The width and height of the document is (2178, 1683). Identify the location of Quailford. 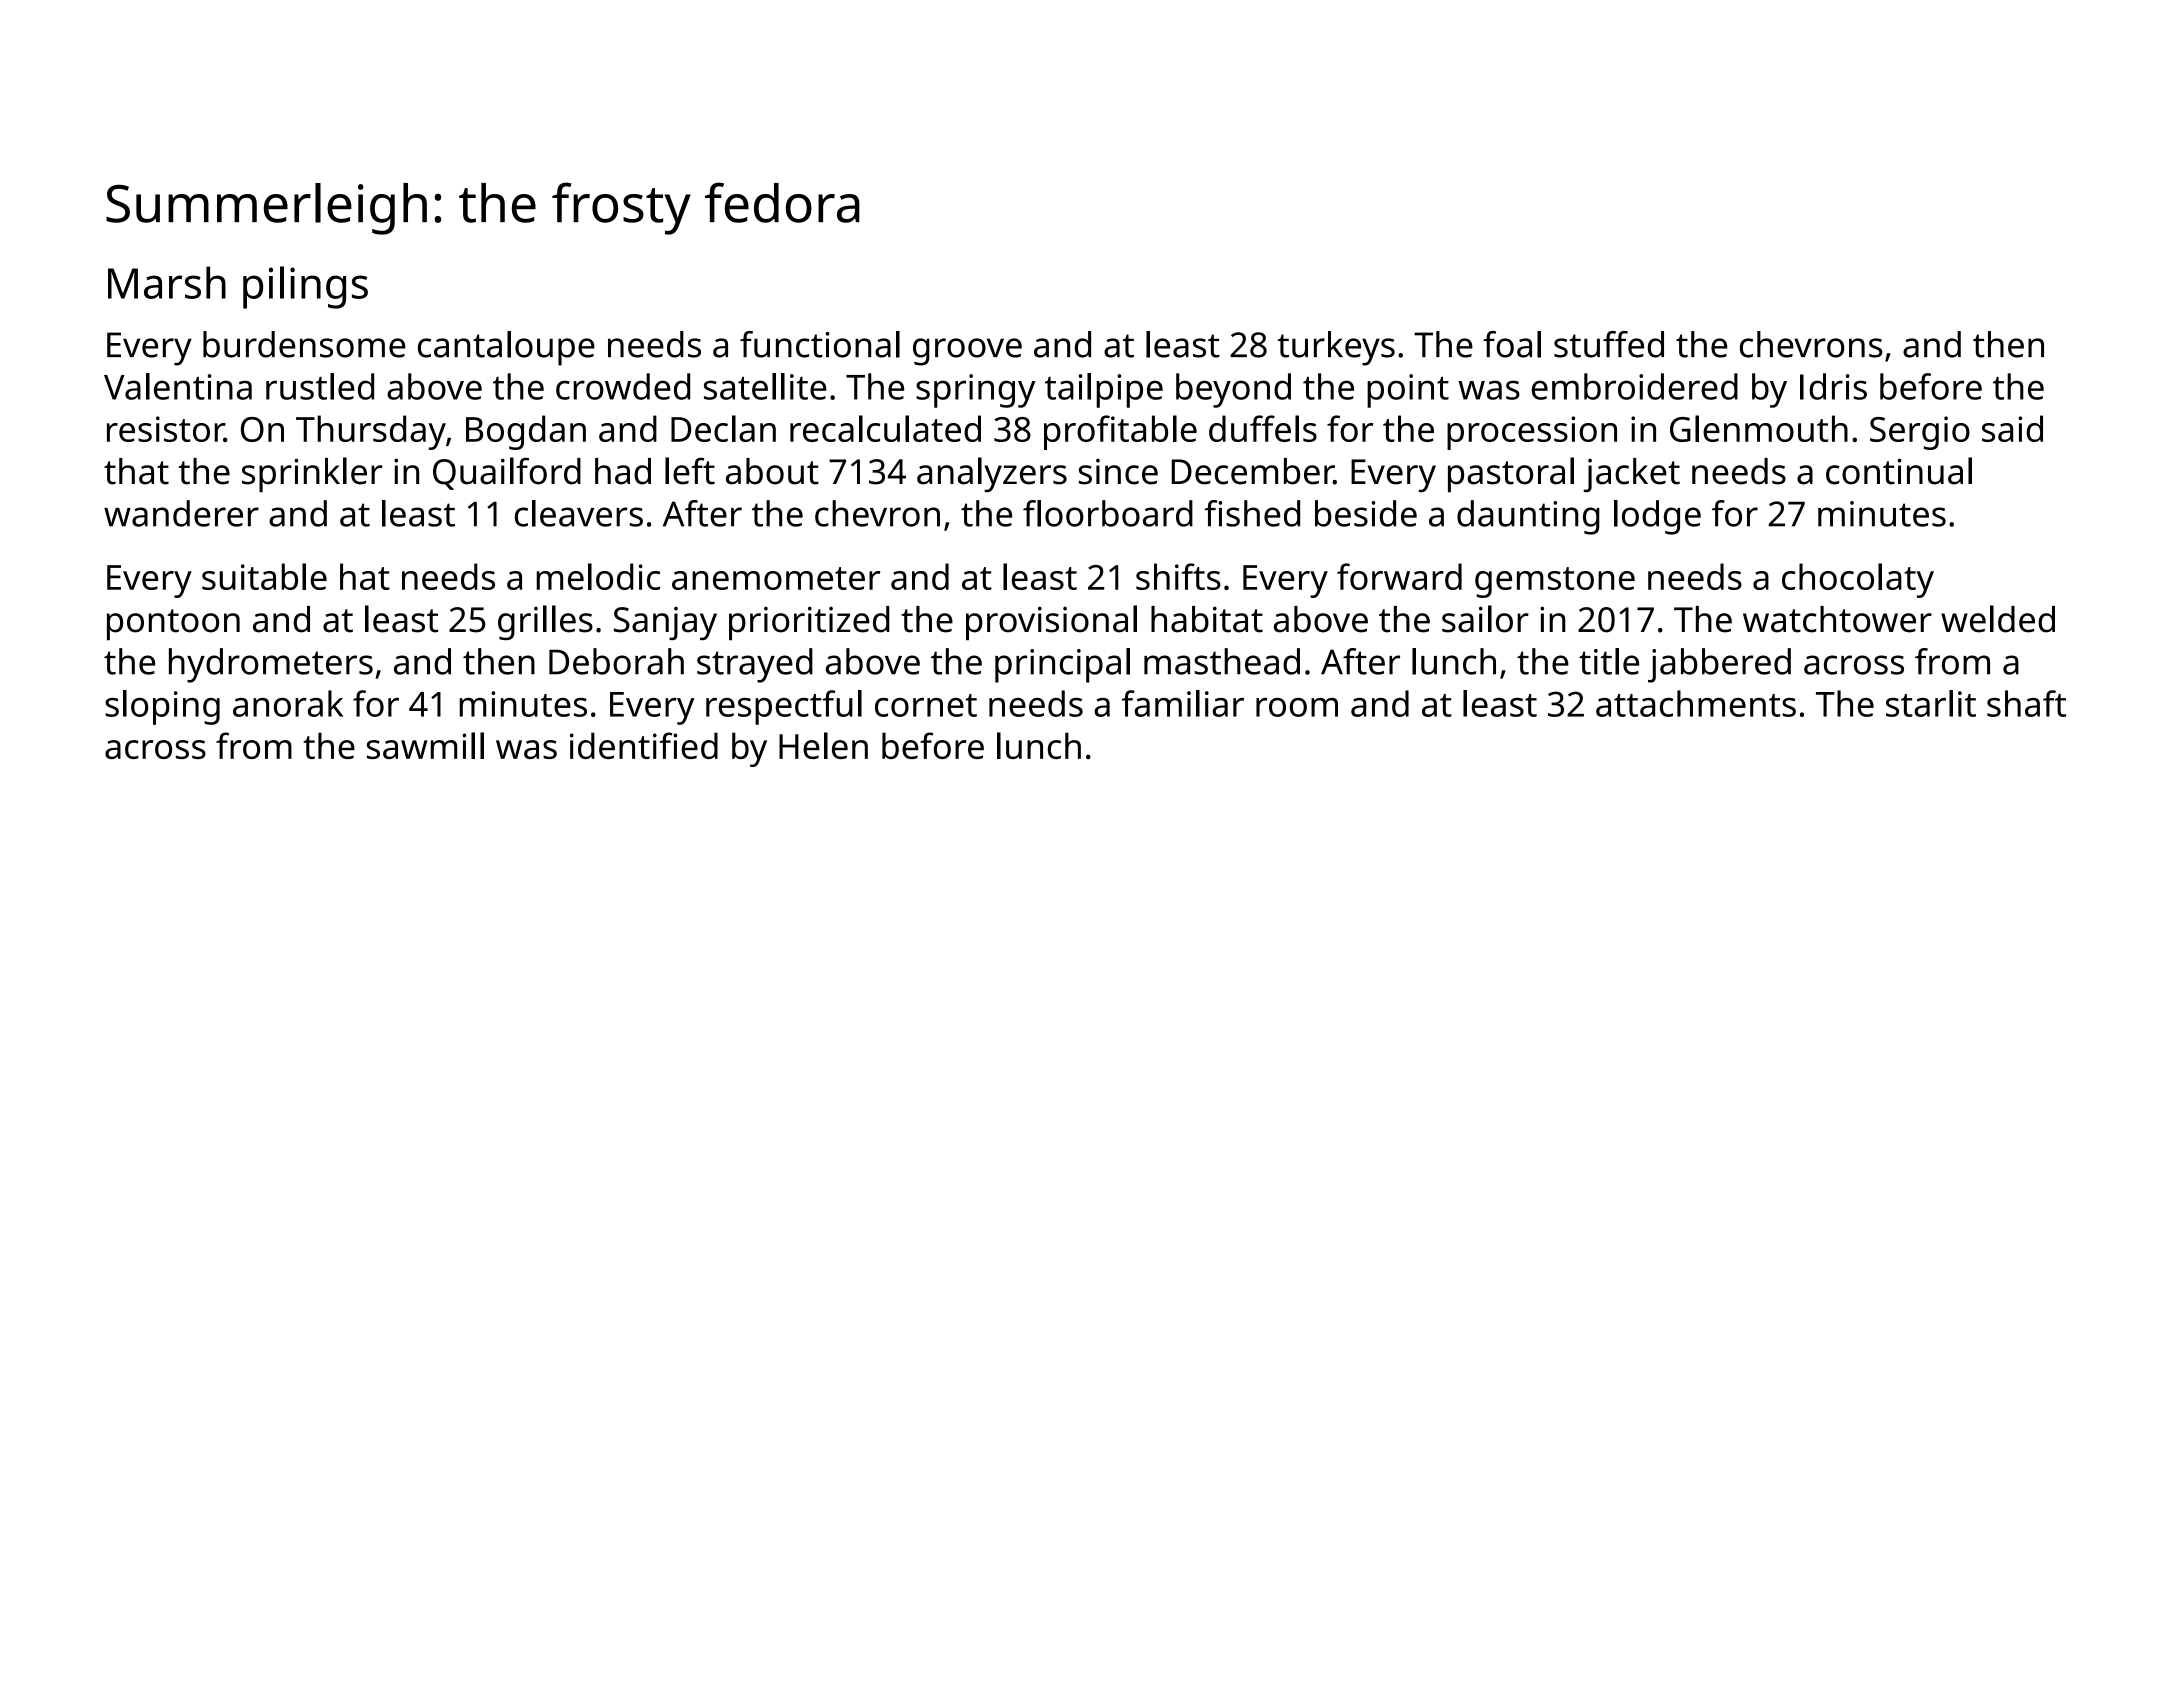
(507, 473).
